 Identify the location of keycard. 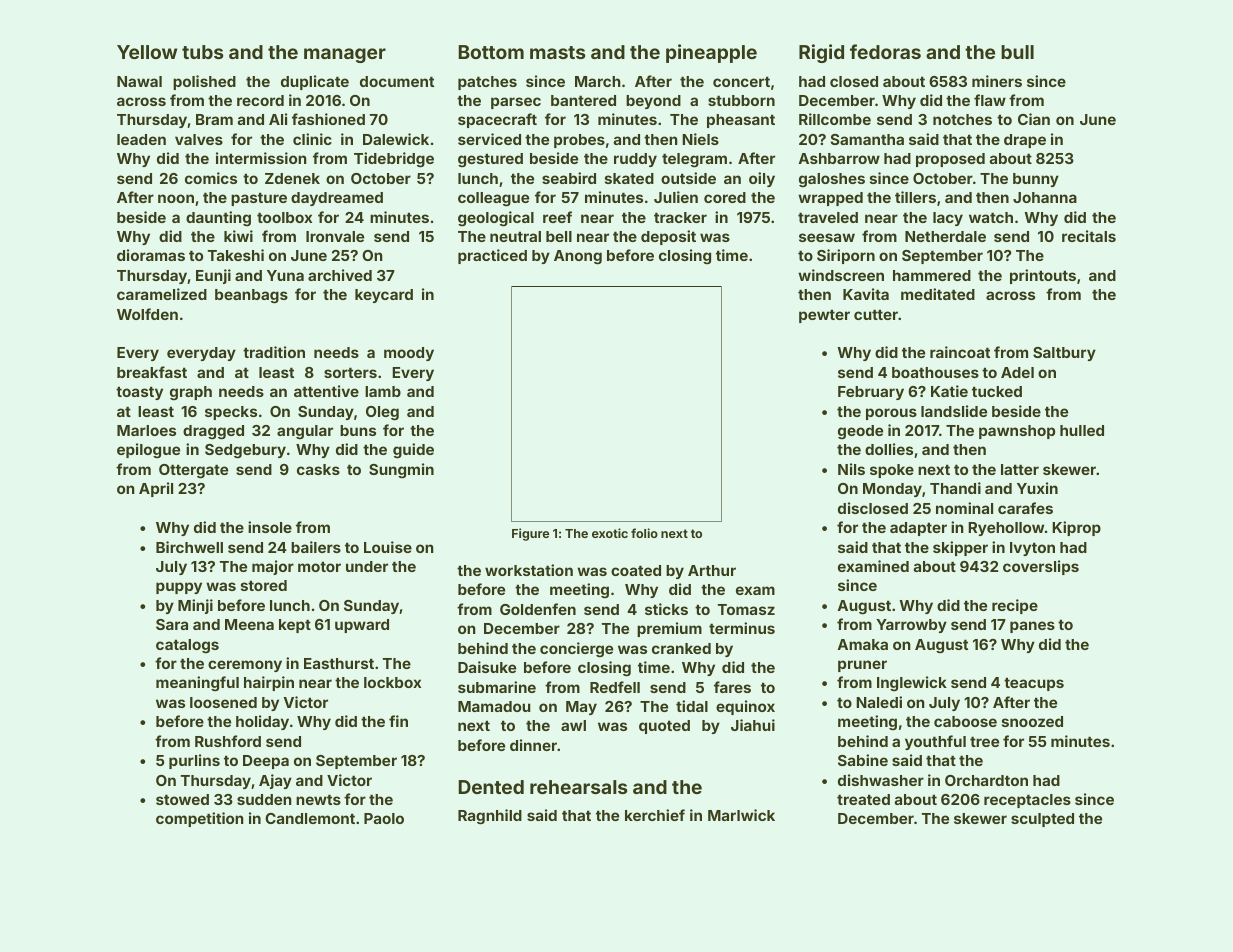
(384, 296).
